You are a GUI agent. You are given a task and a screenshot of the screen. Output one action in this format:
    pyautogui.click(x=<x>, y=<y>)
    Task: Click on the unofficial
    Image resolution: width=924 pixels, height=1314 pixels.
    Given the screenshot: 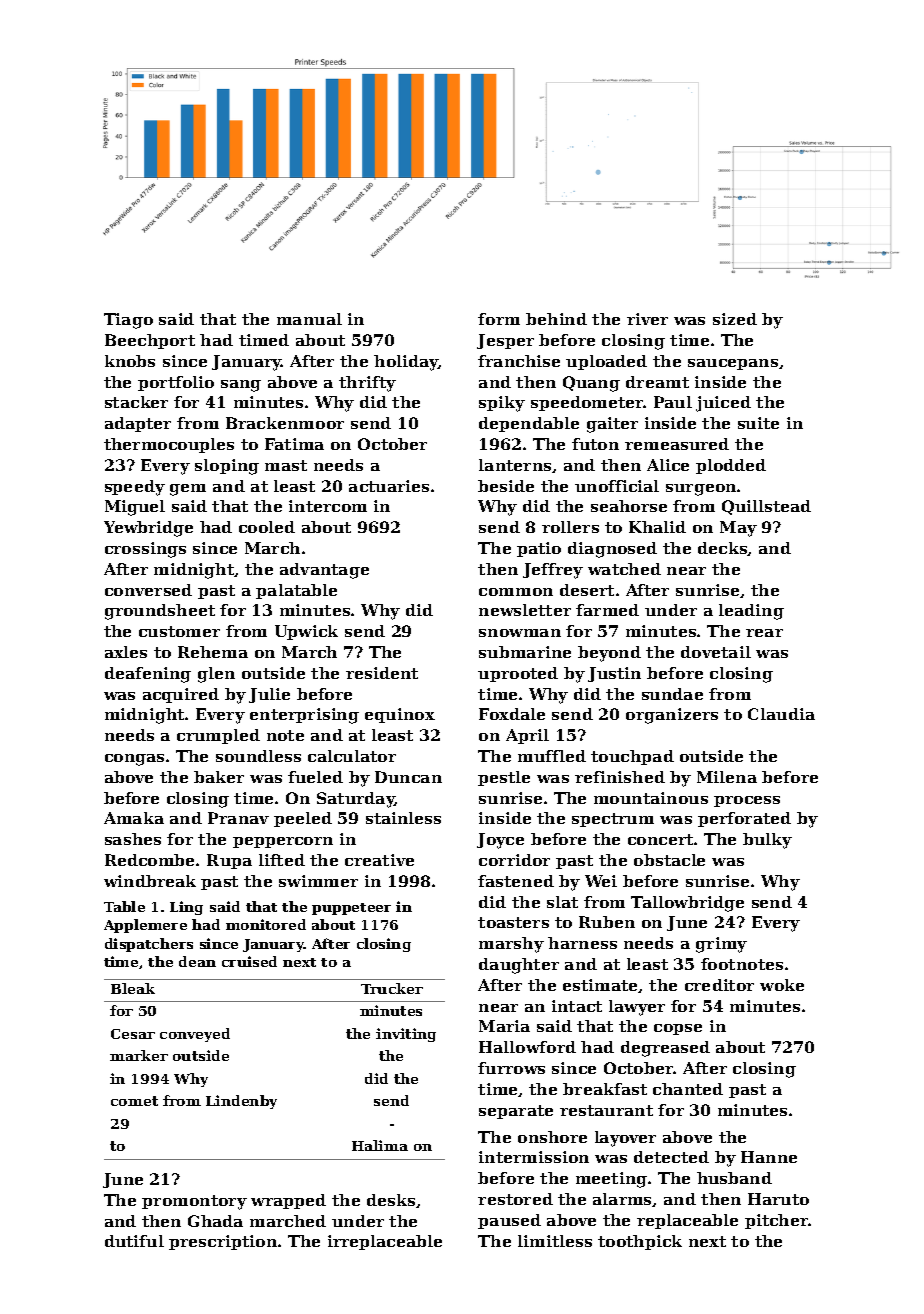 What is the action you would take?
    pyautogui.click(x=617, y=486)
